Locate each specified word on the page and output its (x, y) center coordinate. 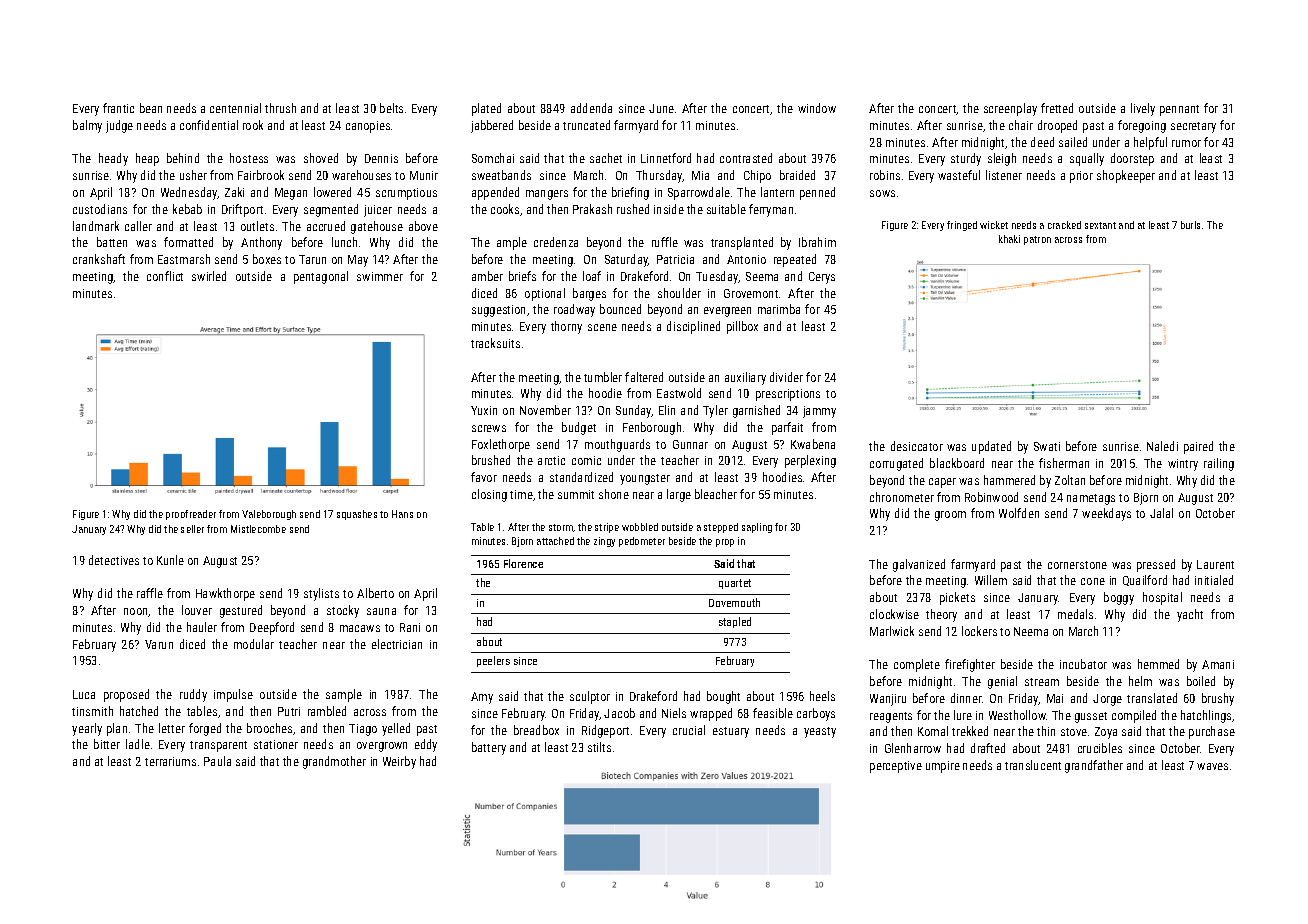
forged (205, 729)
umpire (943, 767)
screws (489, 428)
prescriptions (788, 395)
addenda (591, 108)
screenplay (1010, 109)
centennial (235, 108)
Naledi (1162, 446)
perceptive (896, 767)
